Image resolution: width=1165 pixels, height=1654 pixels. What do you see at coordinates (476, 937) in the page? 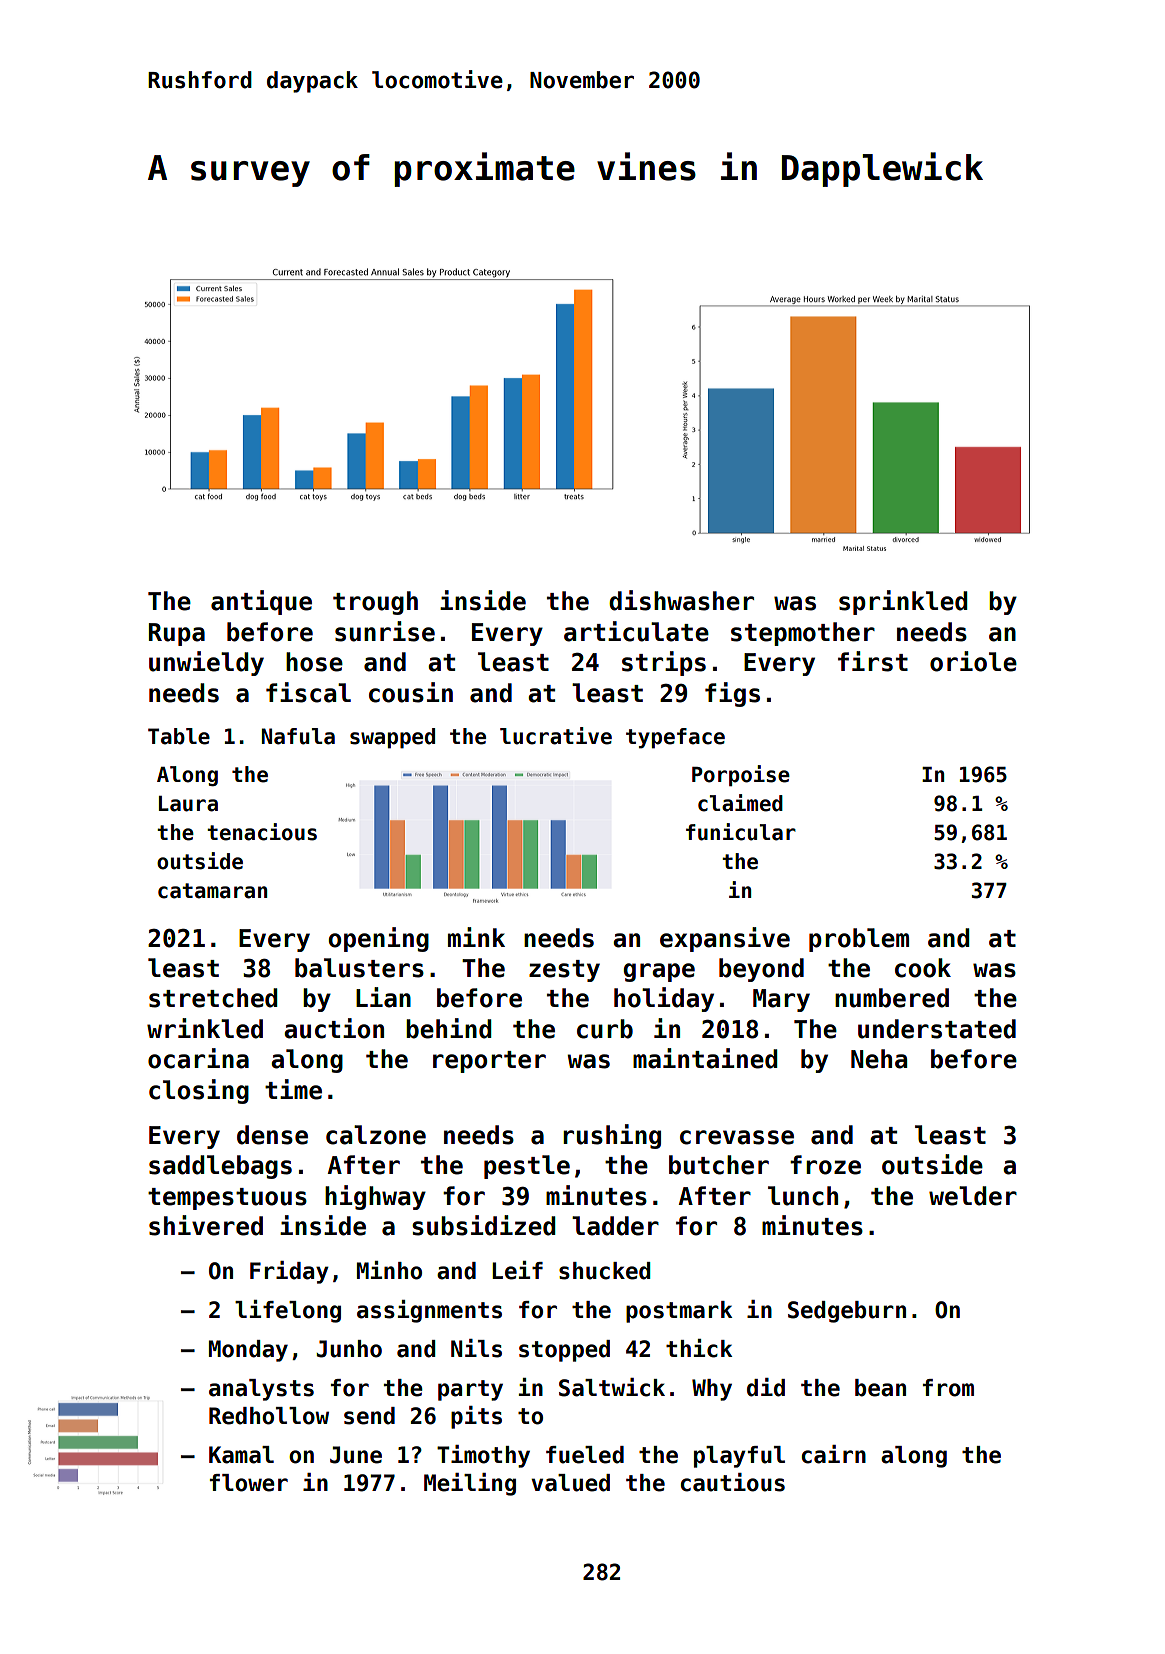
I see `mink` at bounding box center [476, 937].
